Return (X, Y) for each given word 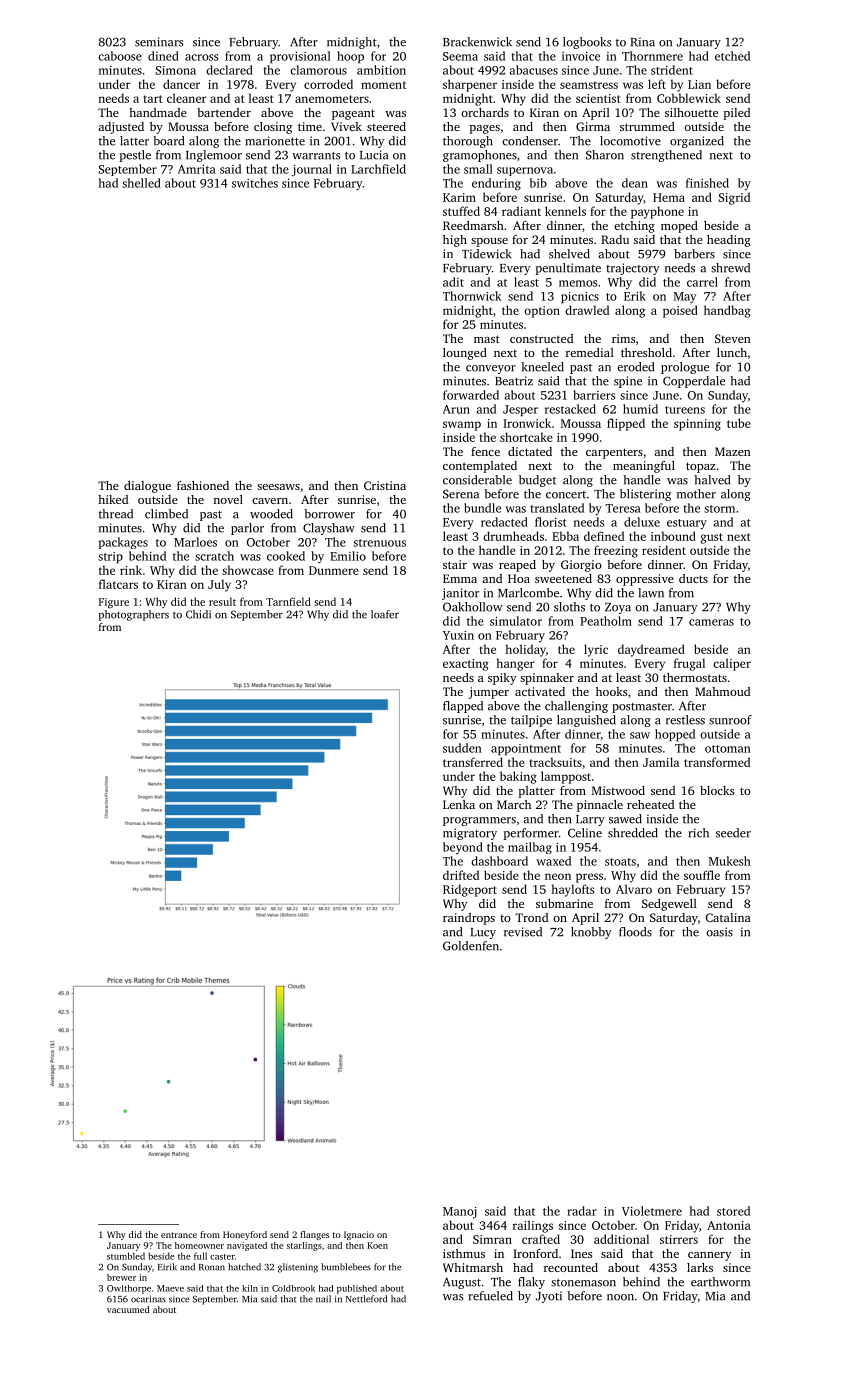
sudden (462, 748)
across (201, 57)
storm (719, 509)
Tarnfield (288, 601)
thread (116, 514)
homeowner (199, 1245)
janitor (460, 594)
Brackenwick (477, 42)
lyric (596, 650)
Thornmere (652, 56)
